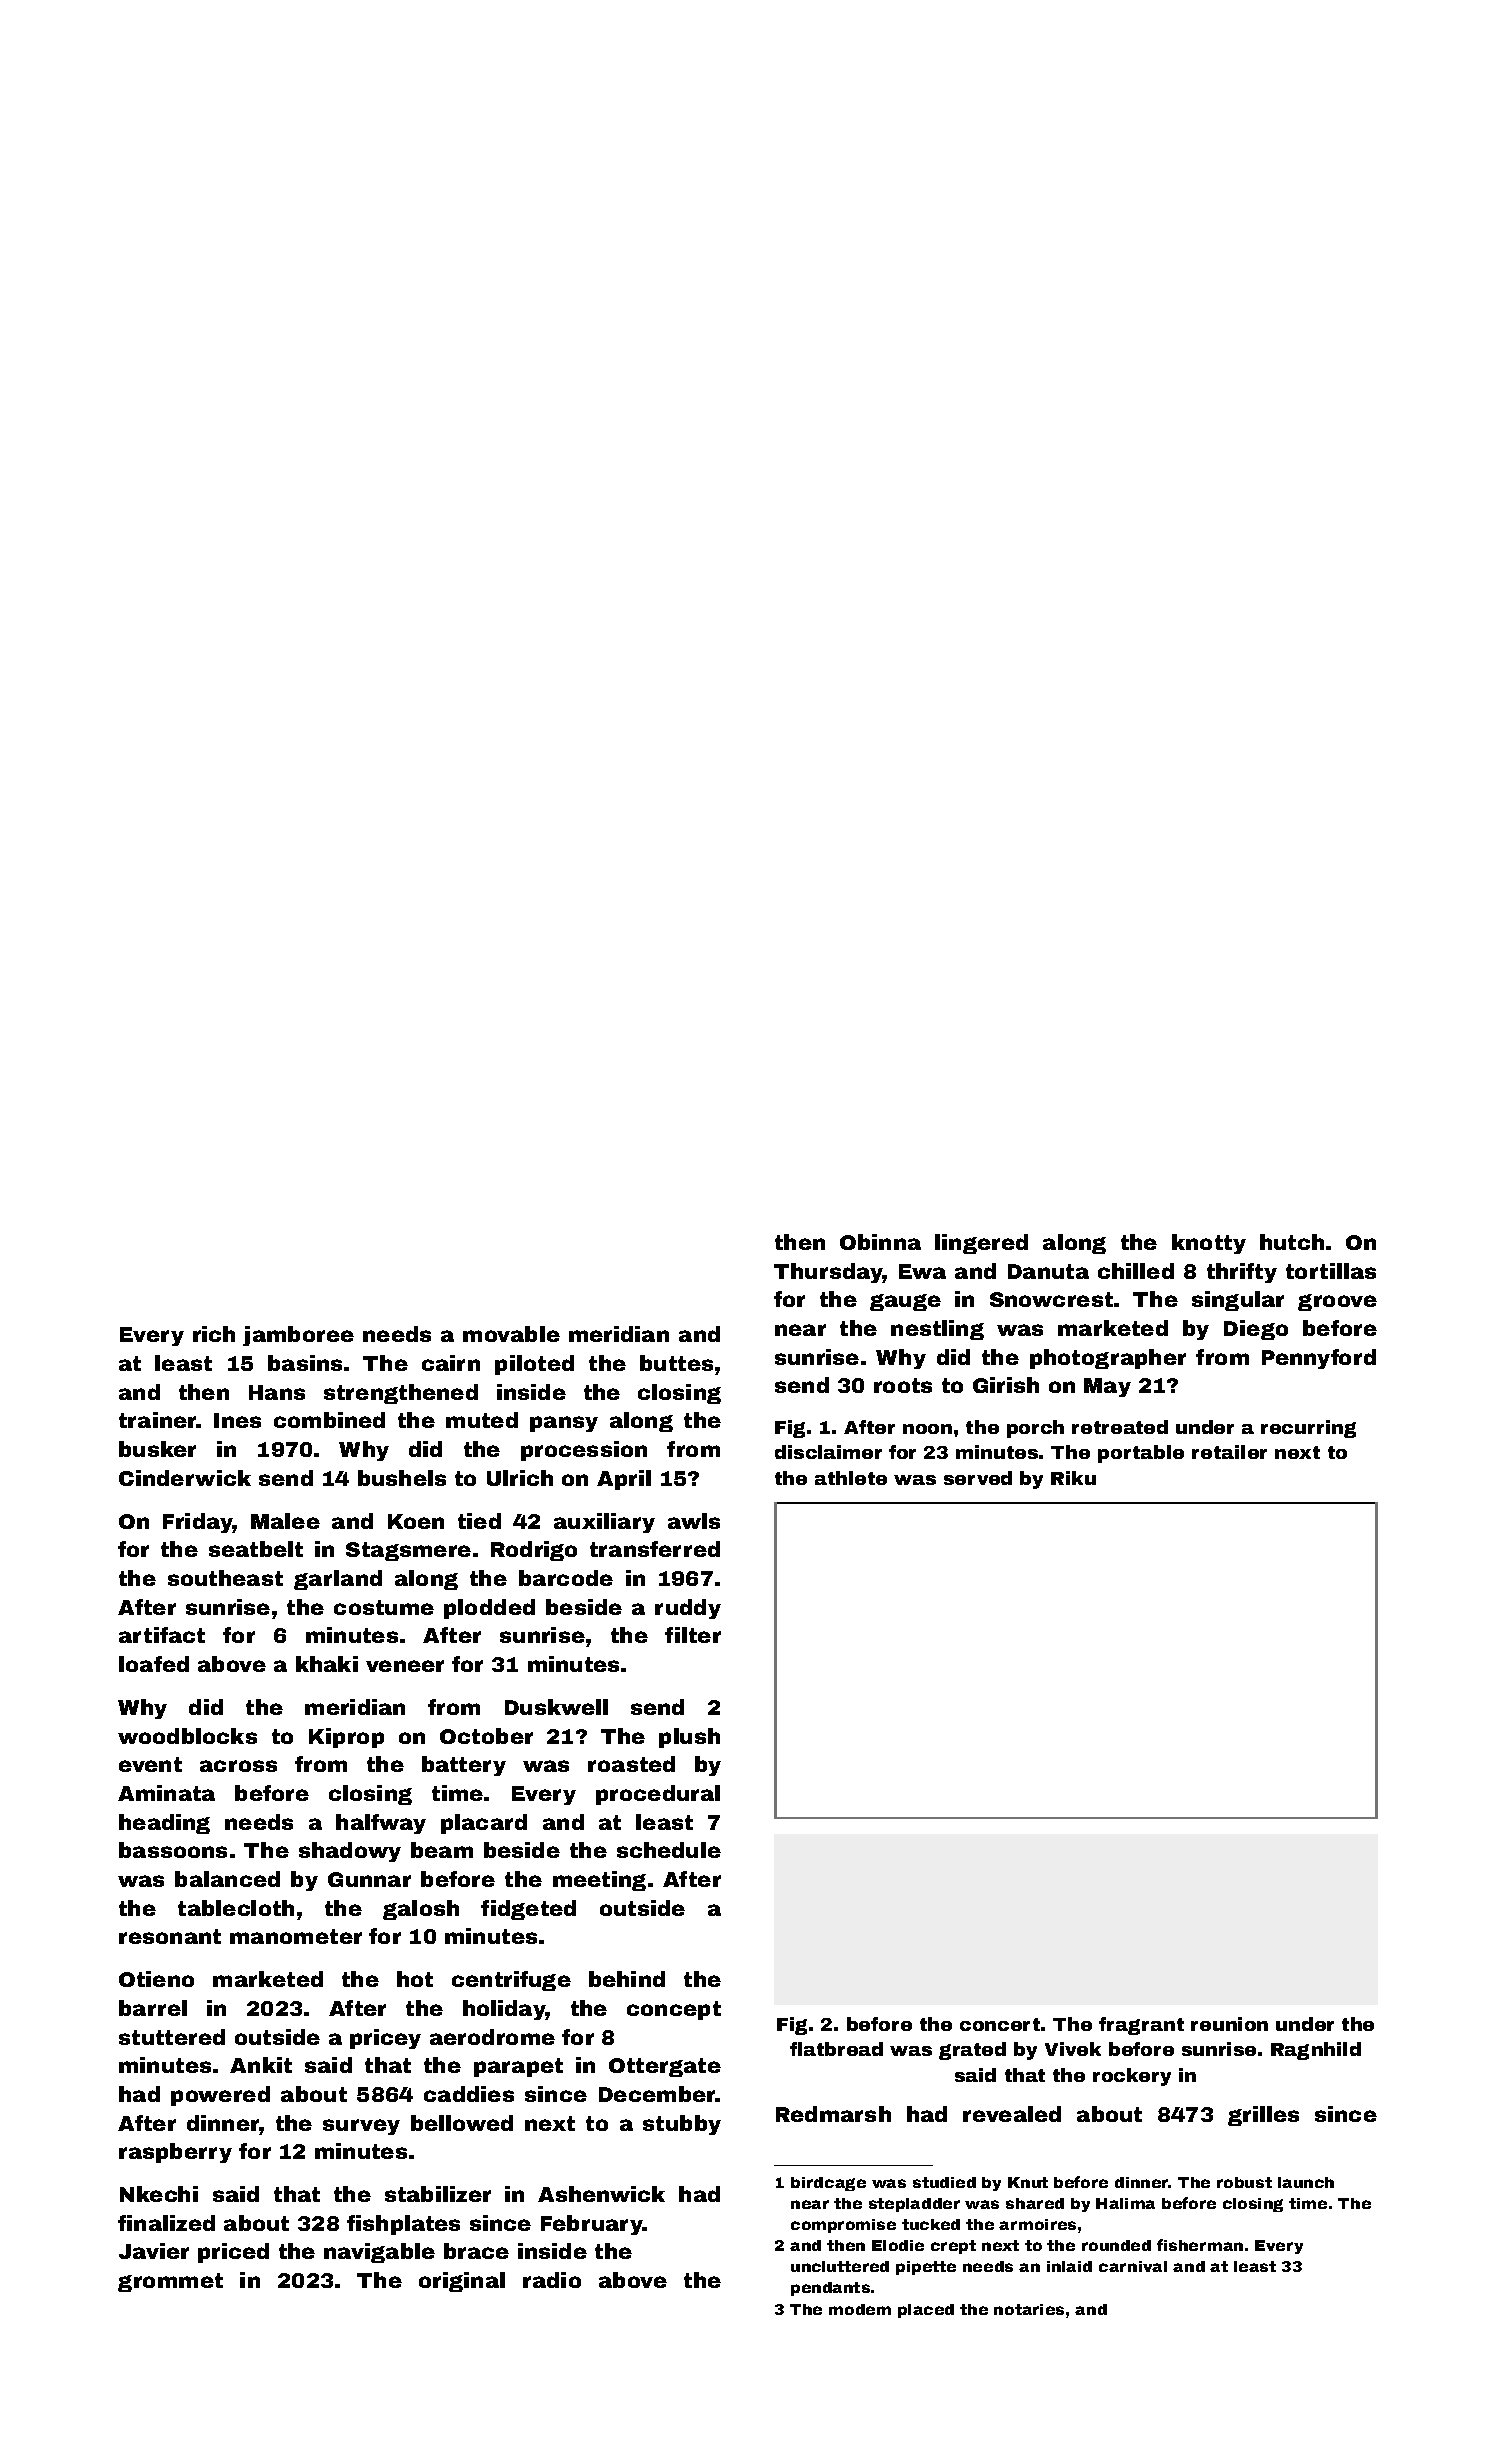 This image has height=2464, width=1496. I want to click on stabilizer, so click(438, 2194).
